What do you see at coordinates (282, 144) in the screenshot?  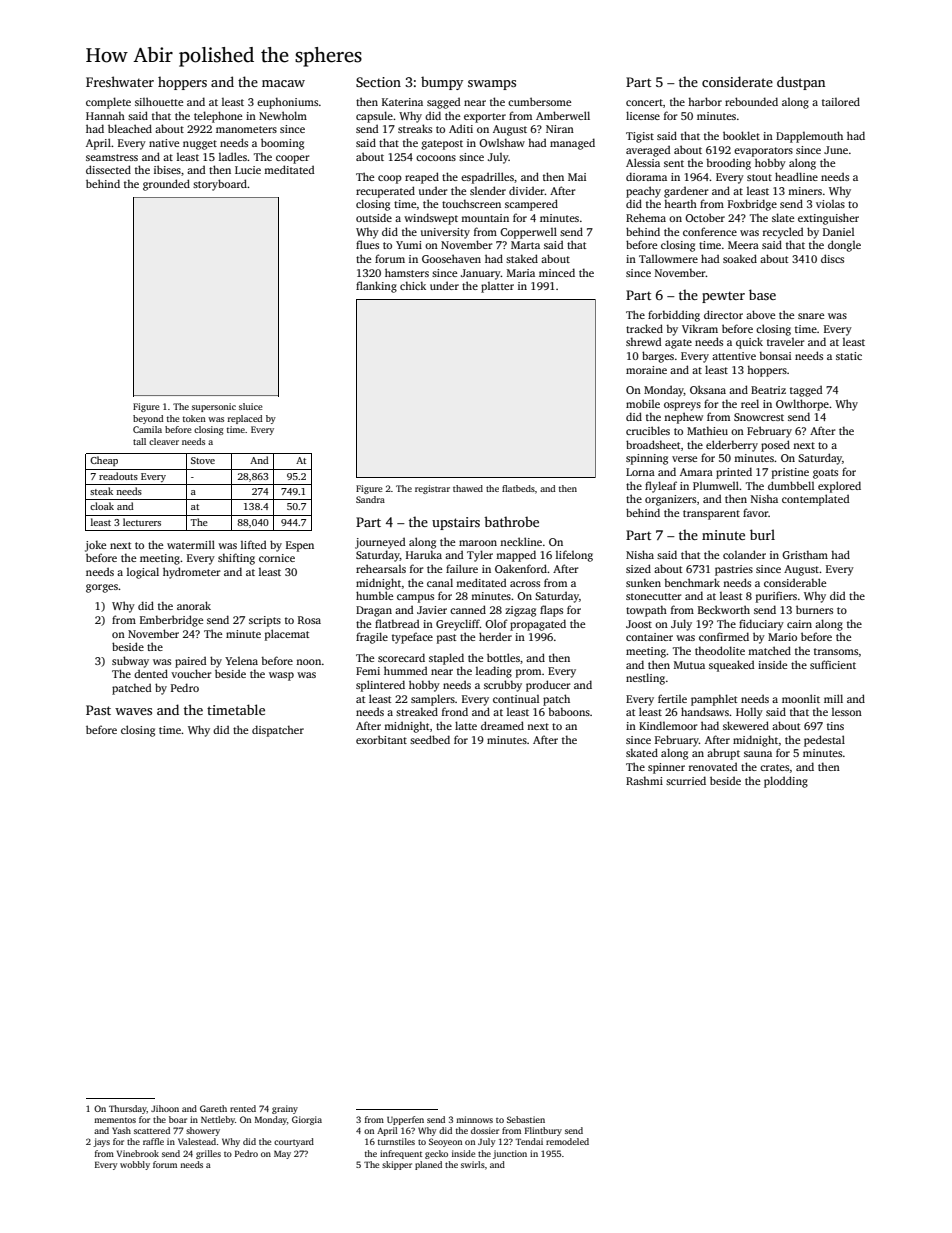 I see `booming` at bounding box center [282, 144].
